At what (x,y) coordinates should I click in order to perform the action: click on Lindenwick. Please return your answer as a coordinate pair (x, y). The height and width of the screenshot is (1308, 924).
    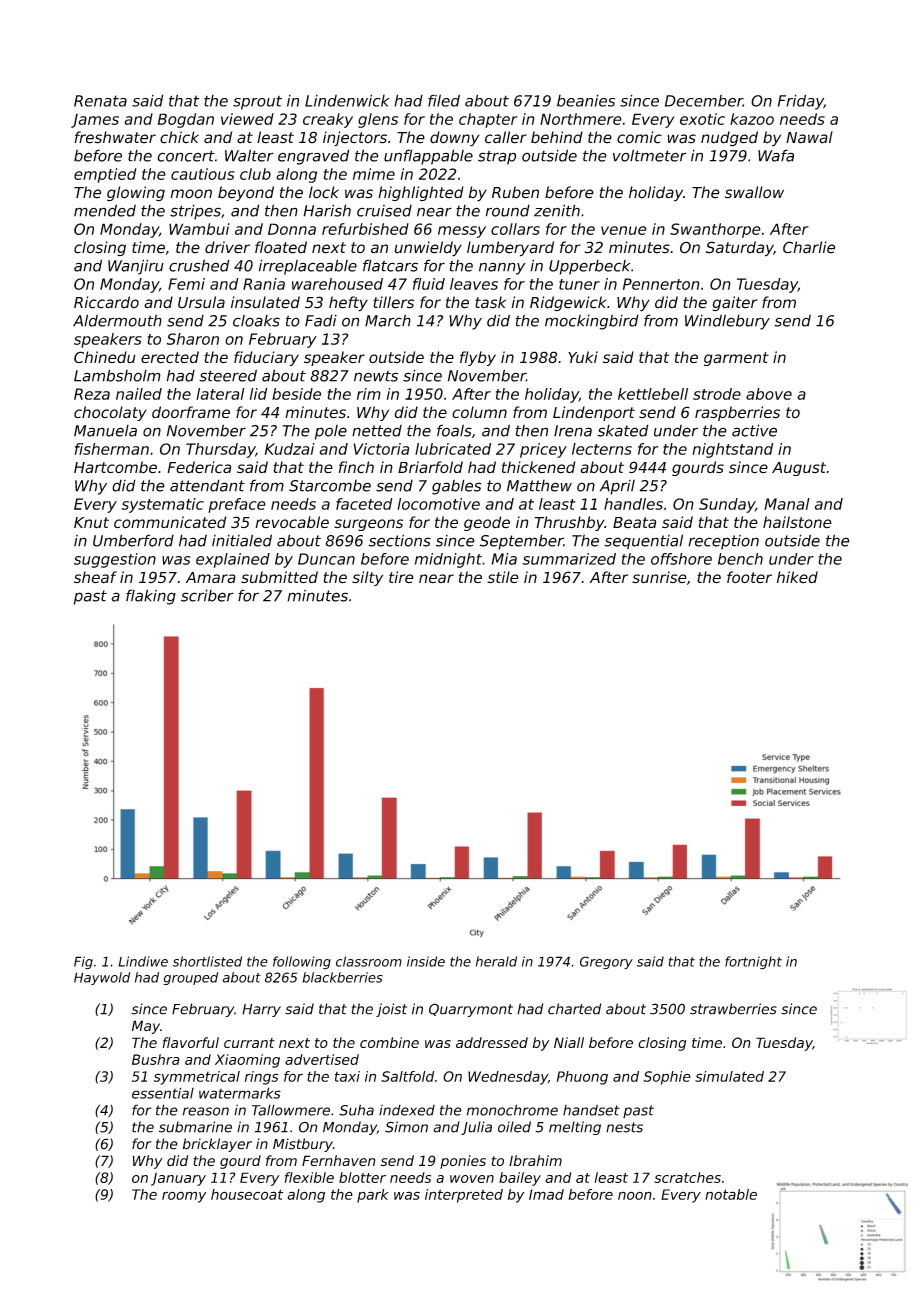
    Looking at the image, I should click on (347, 100).
